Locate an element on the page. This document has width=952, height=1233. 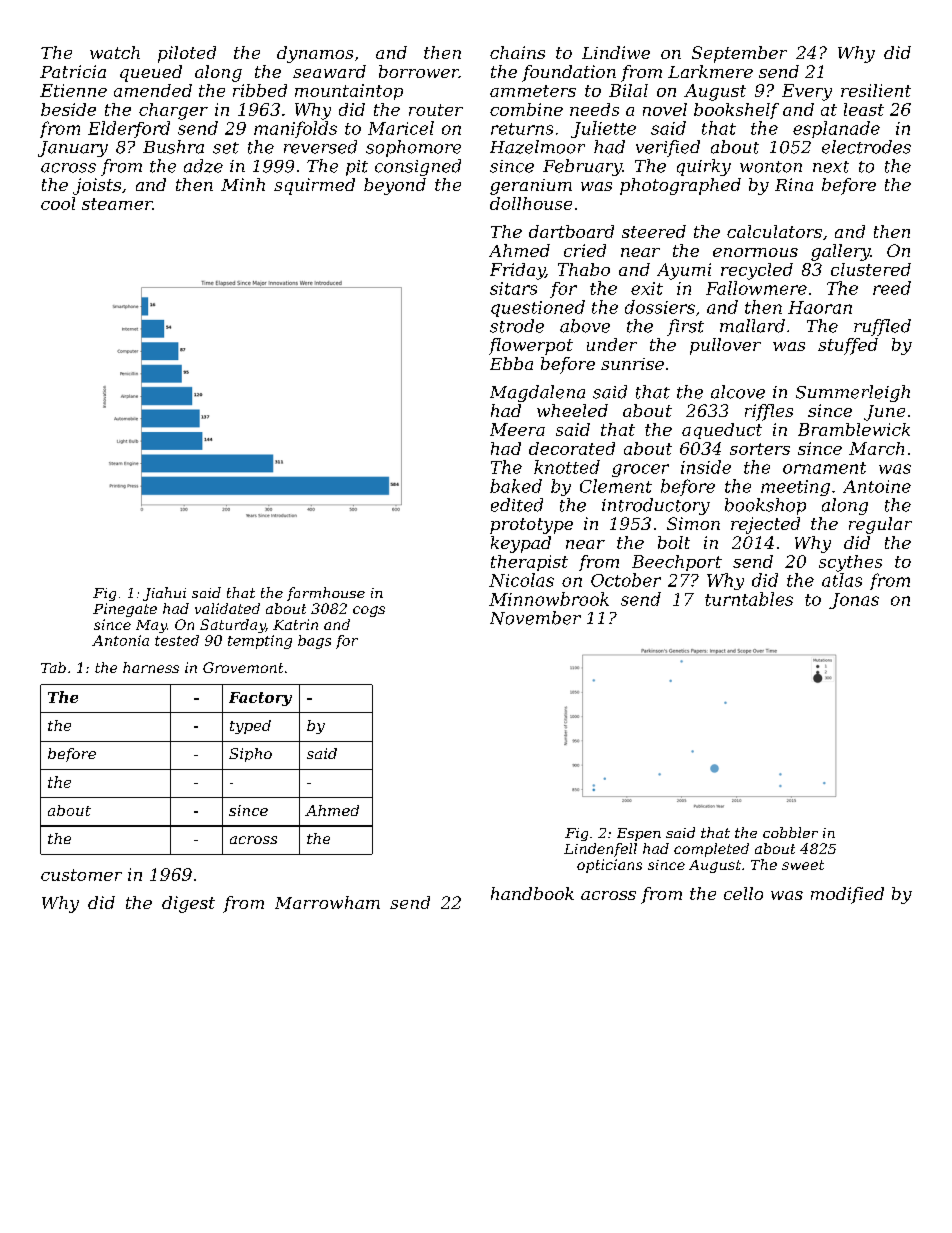
consigned is located at coordinates (418, 167).
